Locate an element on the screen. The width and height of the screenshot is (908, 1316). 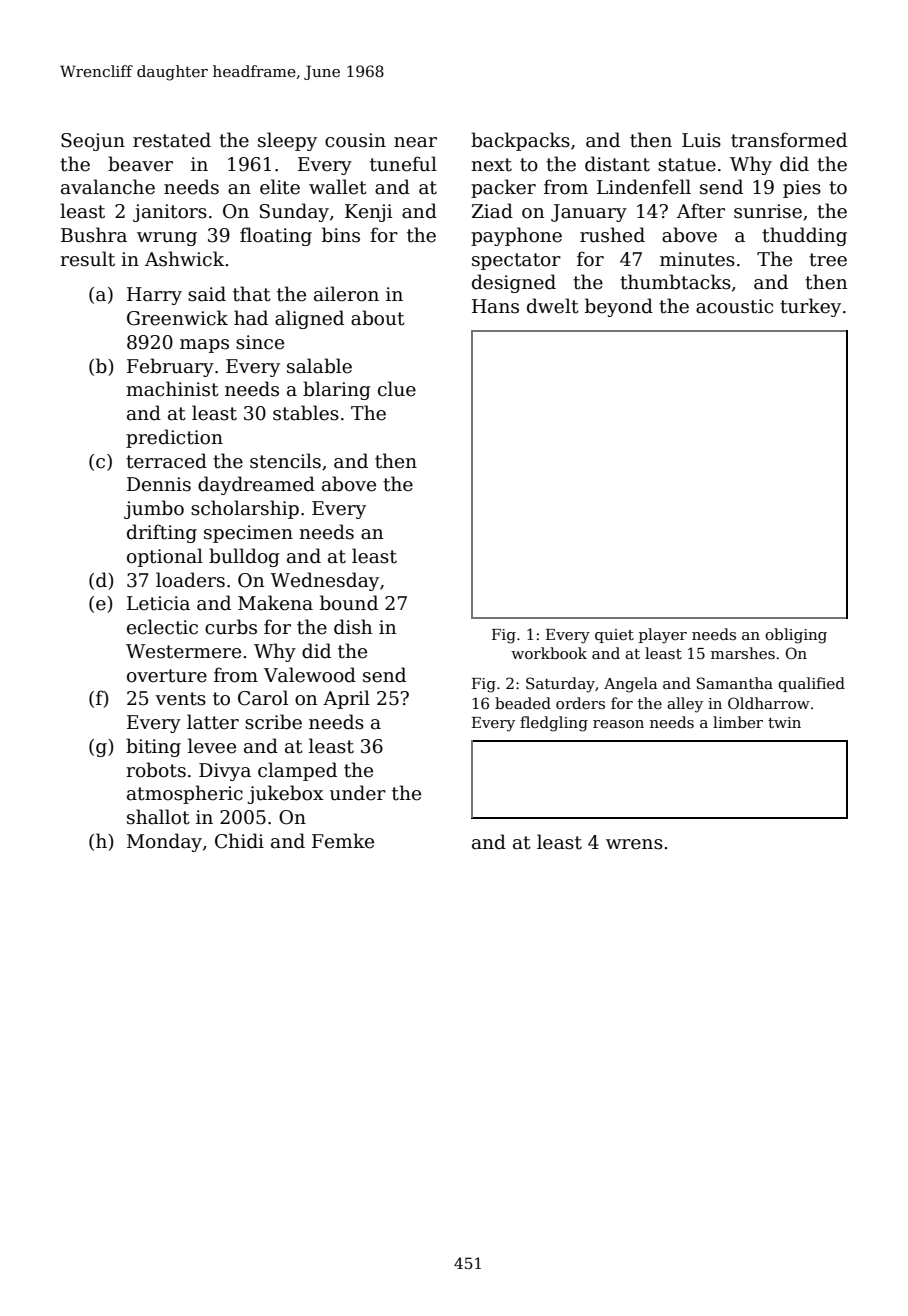
near is located at coordinates (415, 142).
